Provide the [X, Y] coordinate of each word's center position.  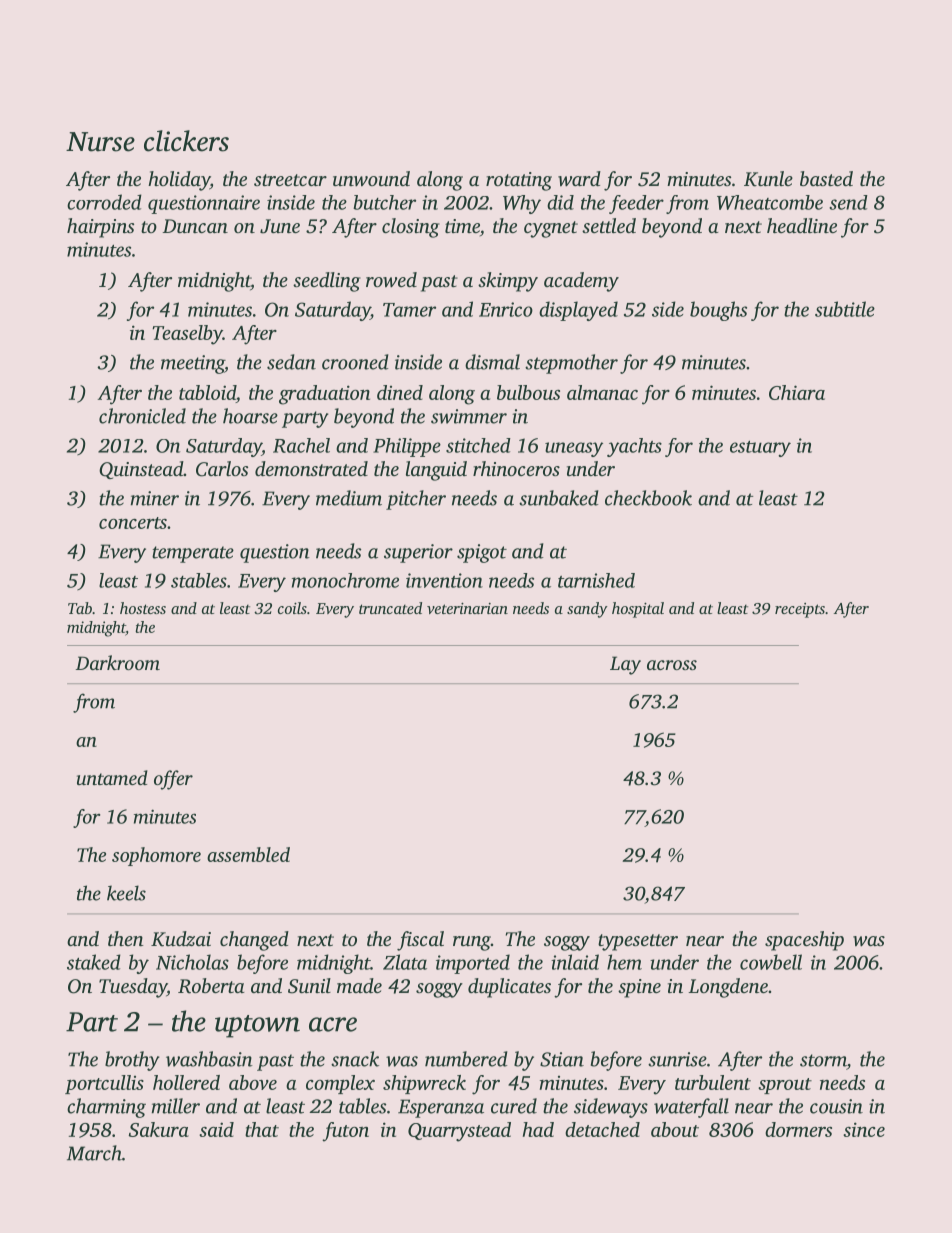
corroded [104, 202]
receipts [800, 610]
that [262, 1129]
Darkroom [118, 662]
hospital [638, 610]
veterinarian [467, 608]
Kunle [768, 179]
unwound [371, 178]
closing [411, 228]
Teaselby [187, 335]
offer [173, 780]
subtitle [845, 309]
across [672, 665]
